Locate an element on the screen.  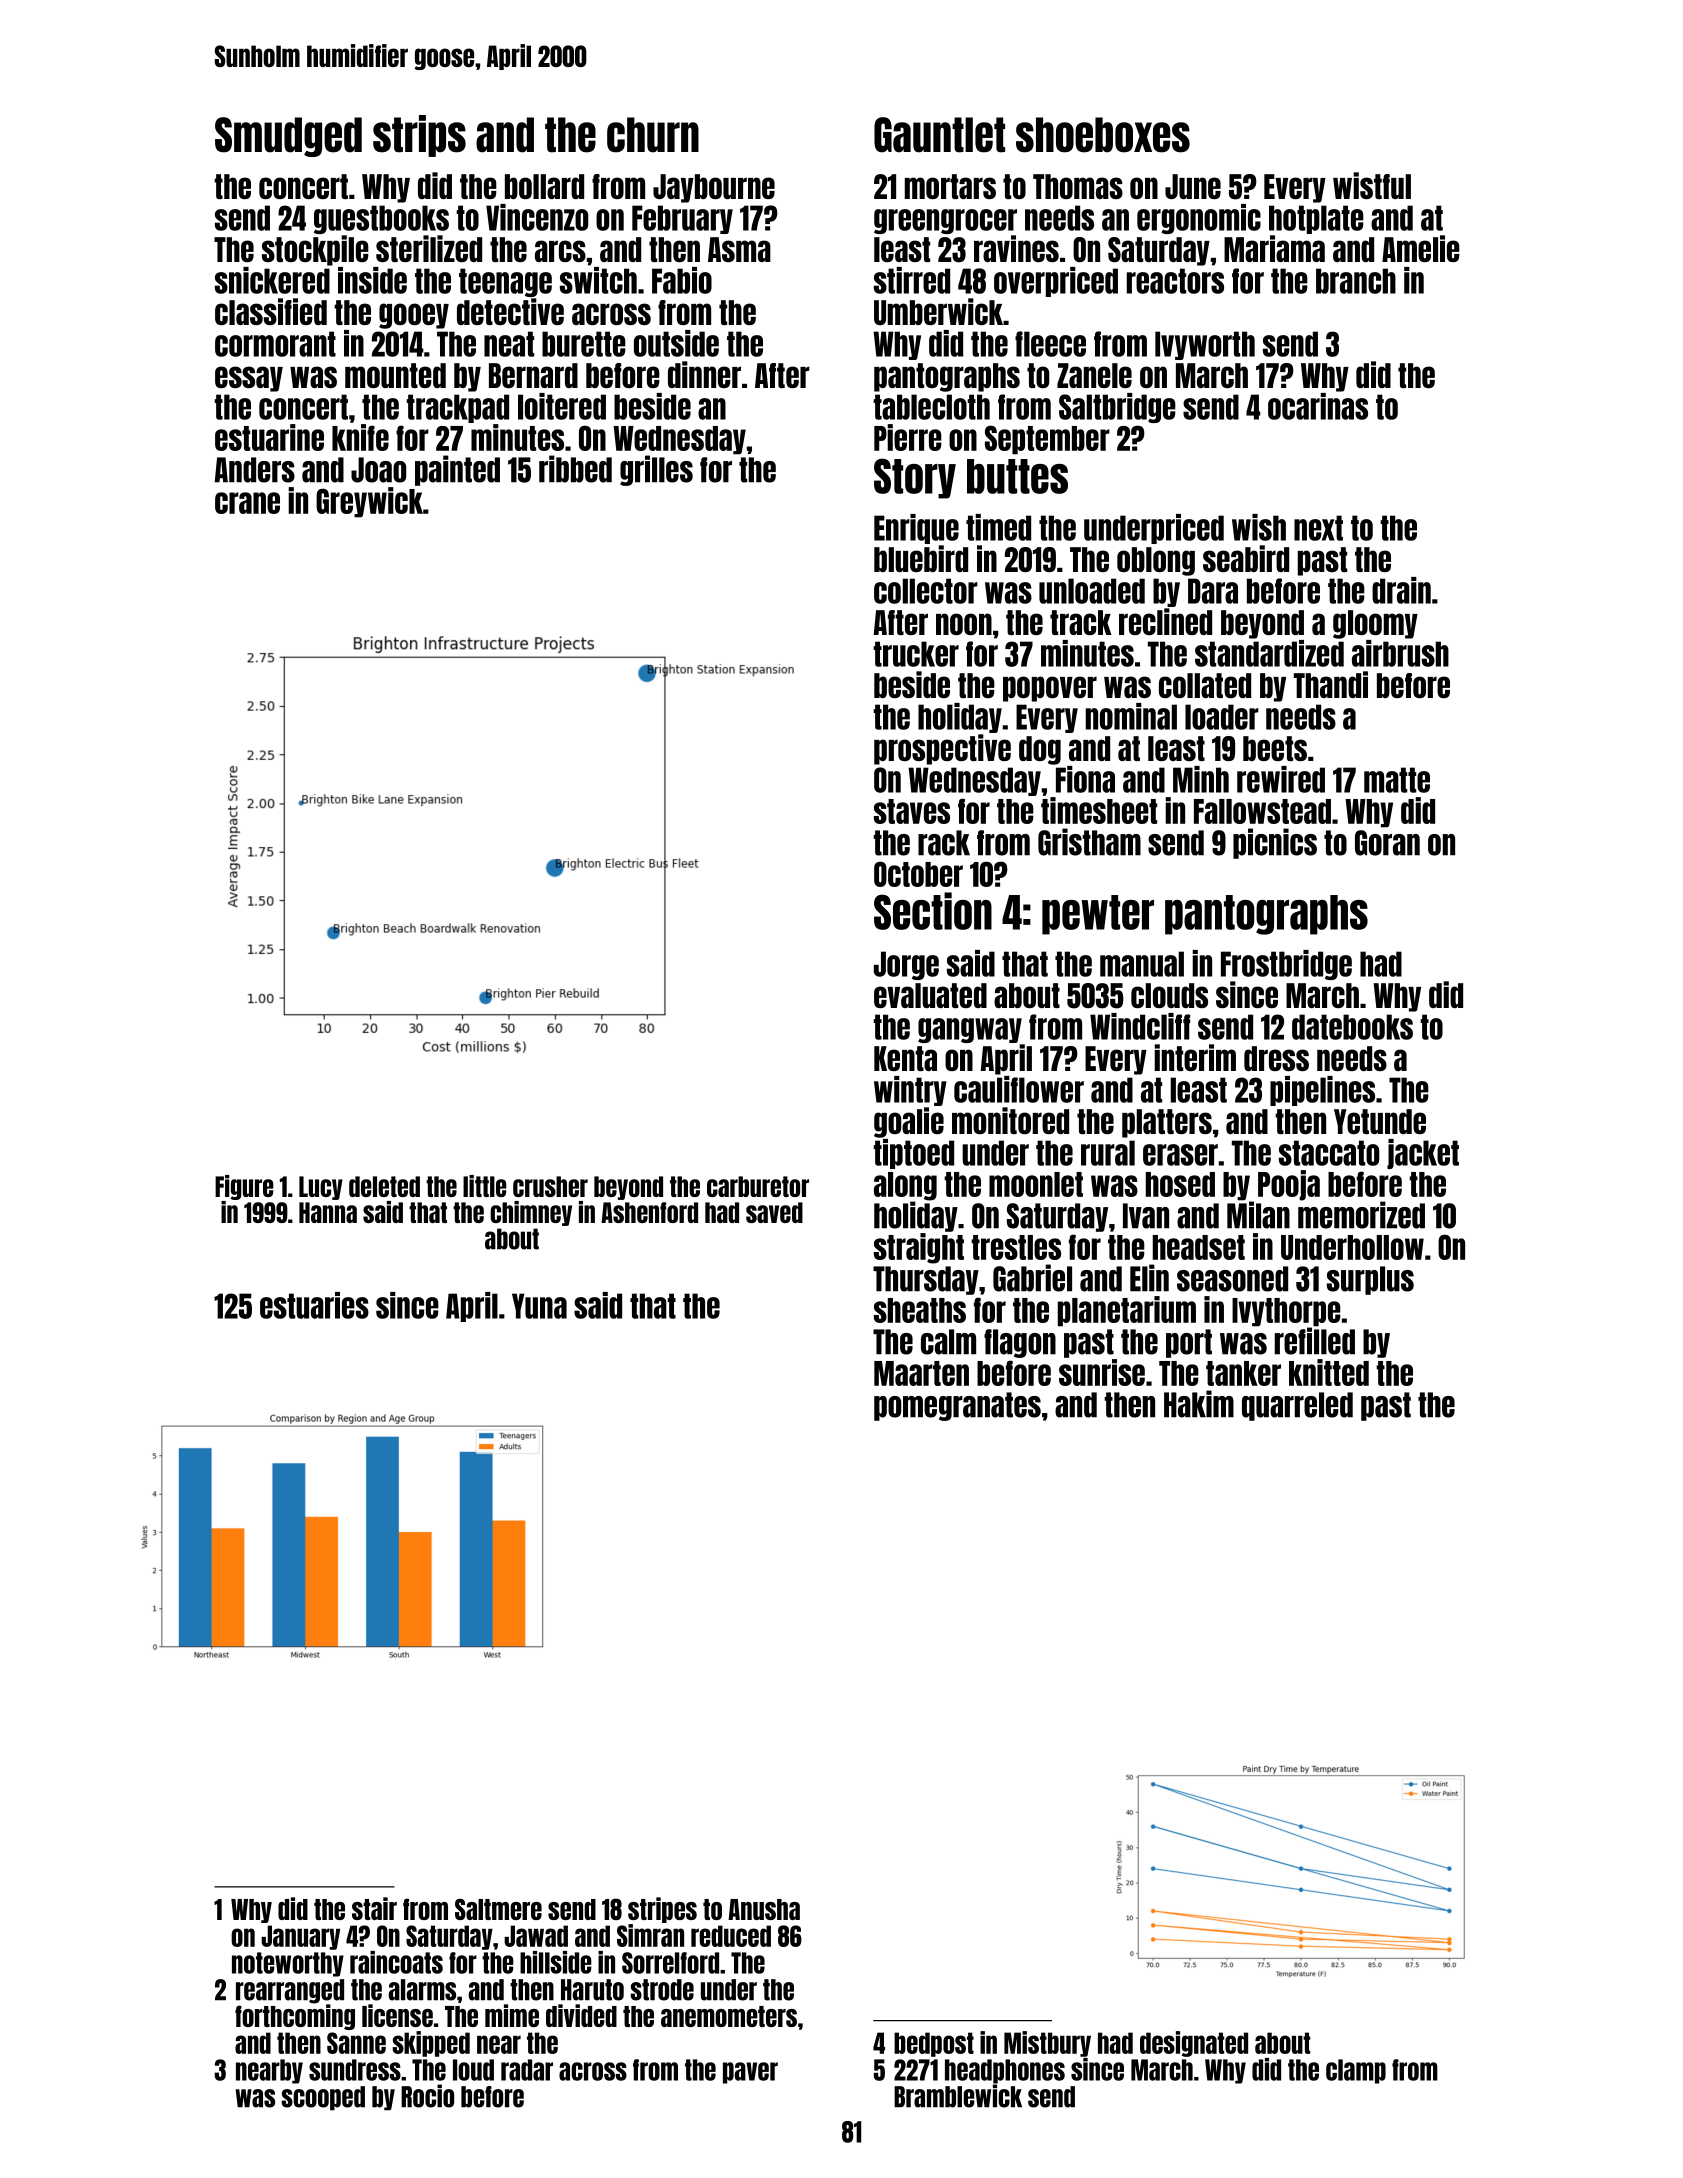
pomegranates is located at coordinates (957, 1406).
